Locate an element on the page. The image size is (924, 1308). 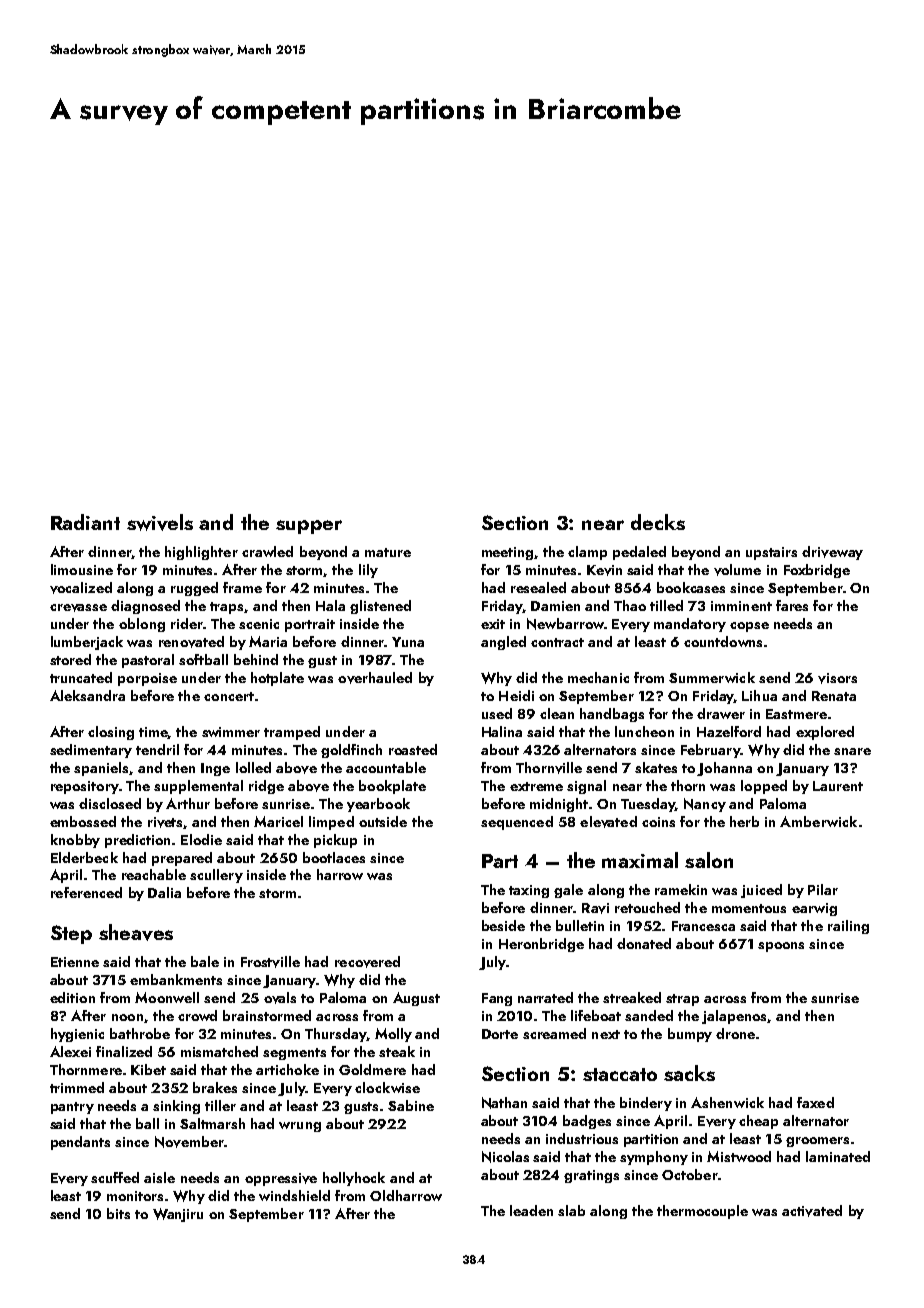
bale is located at coordinates (205, 961).
